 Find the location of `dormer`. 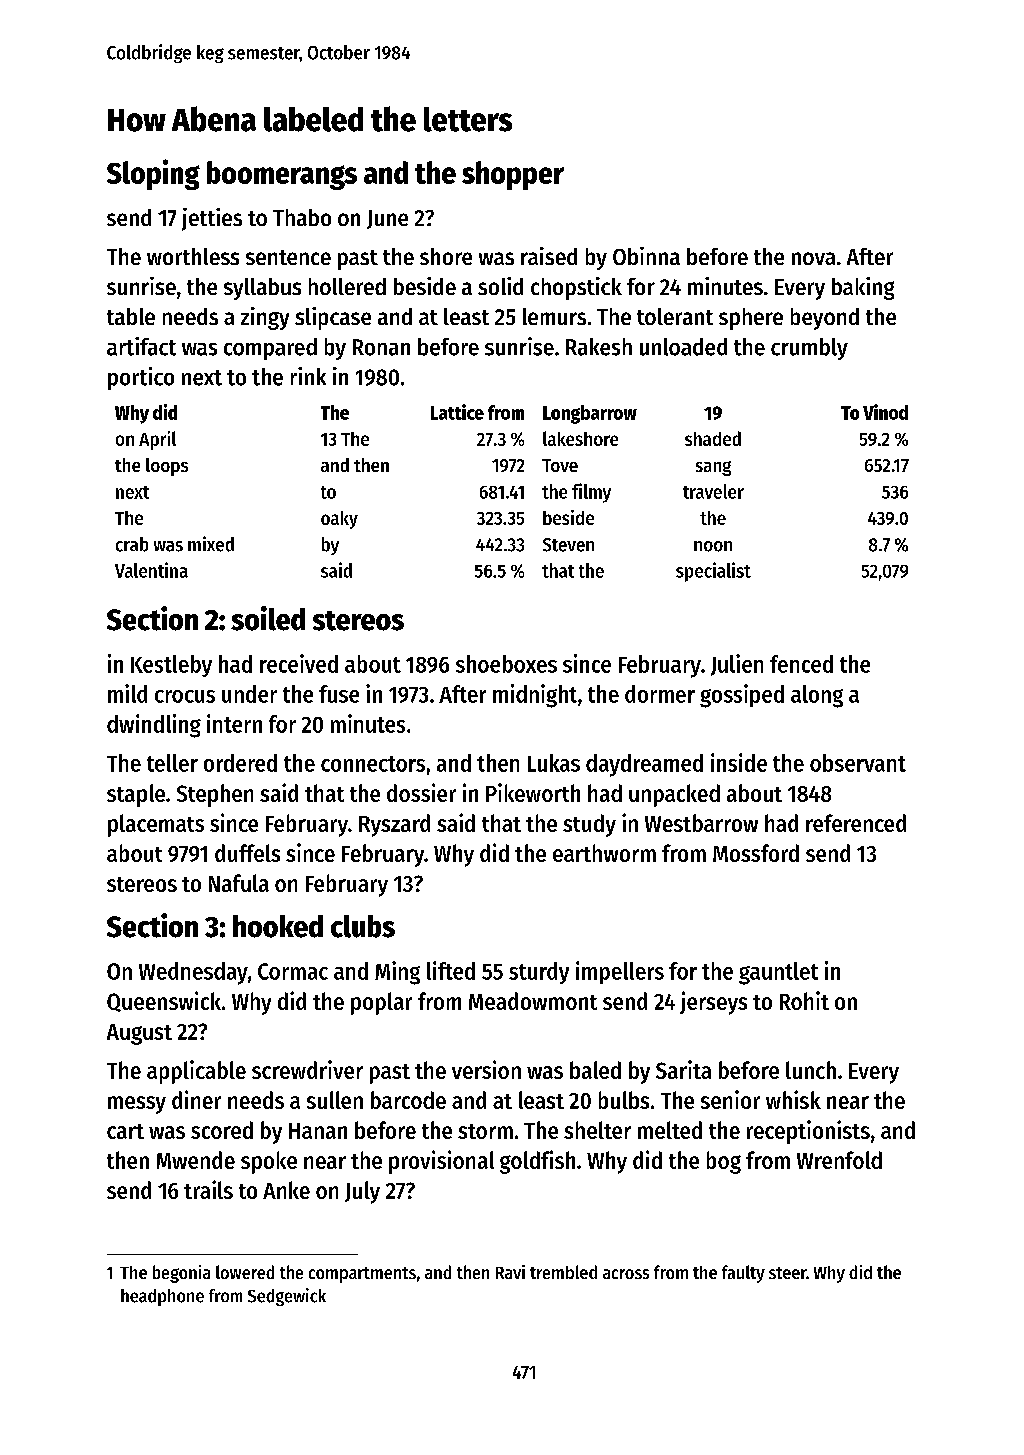

dormer is located at coordinates (660, 694).
